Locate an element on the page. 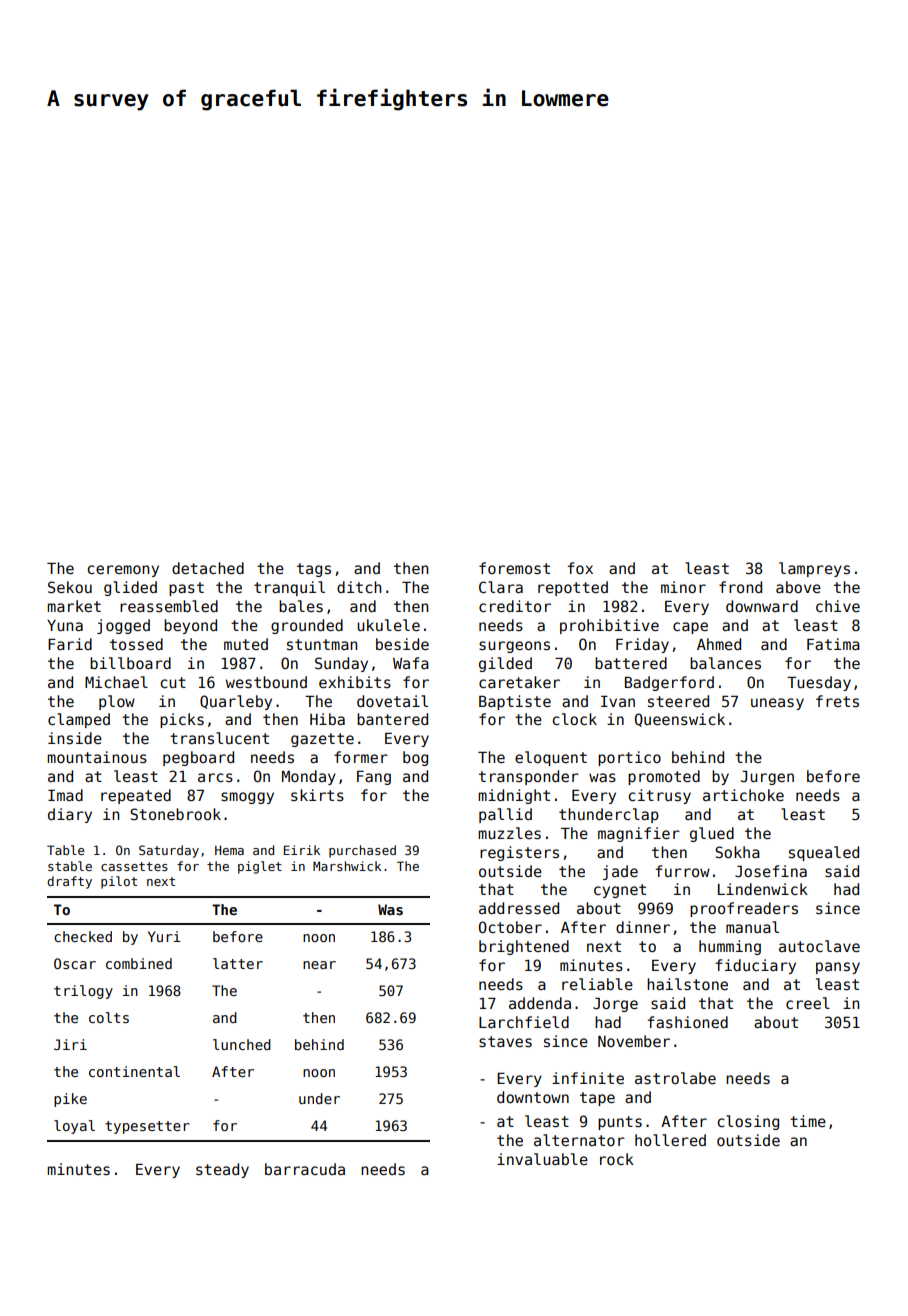  Ivan is located at coordinates (618, 701).
